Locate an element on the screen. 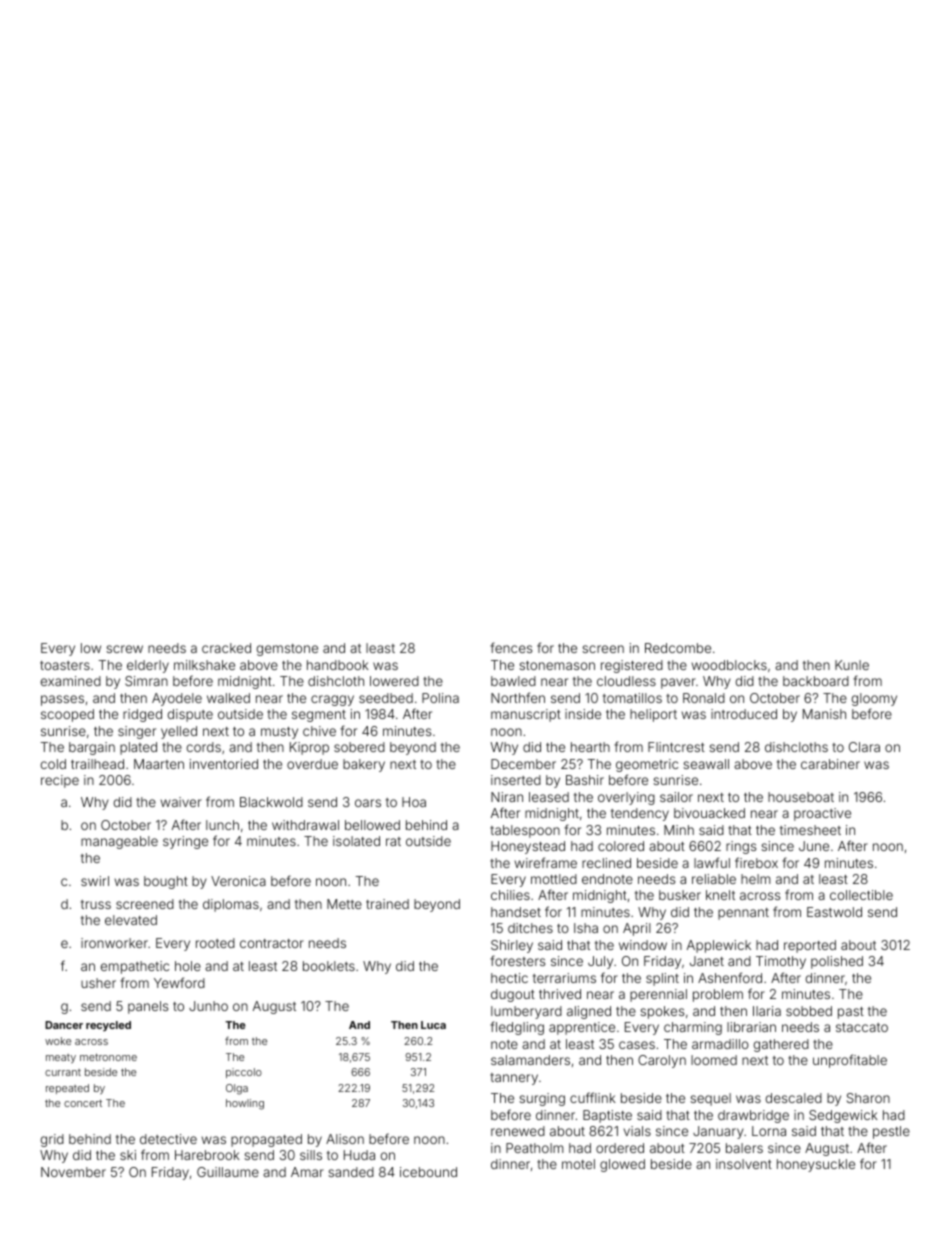  Amar is located at coordinates (307, 1172).
